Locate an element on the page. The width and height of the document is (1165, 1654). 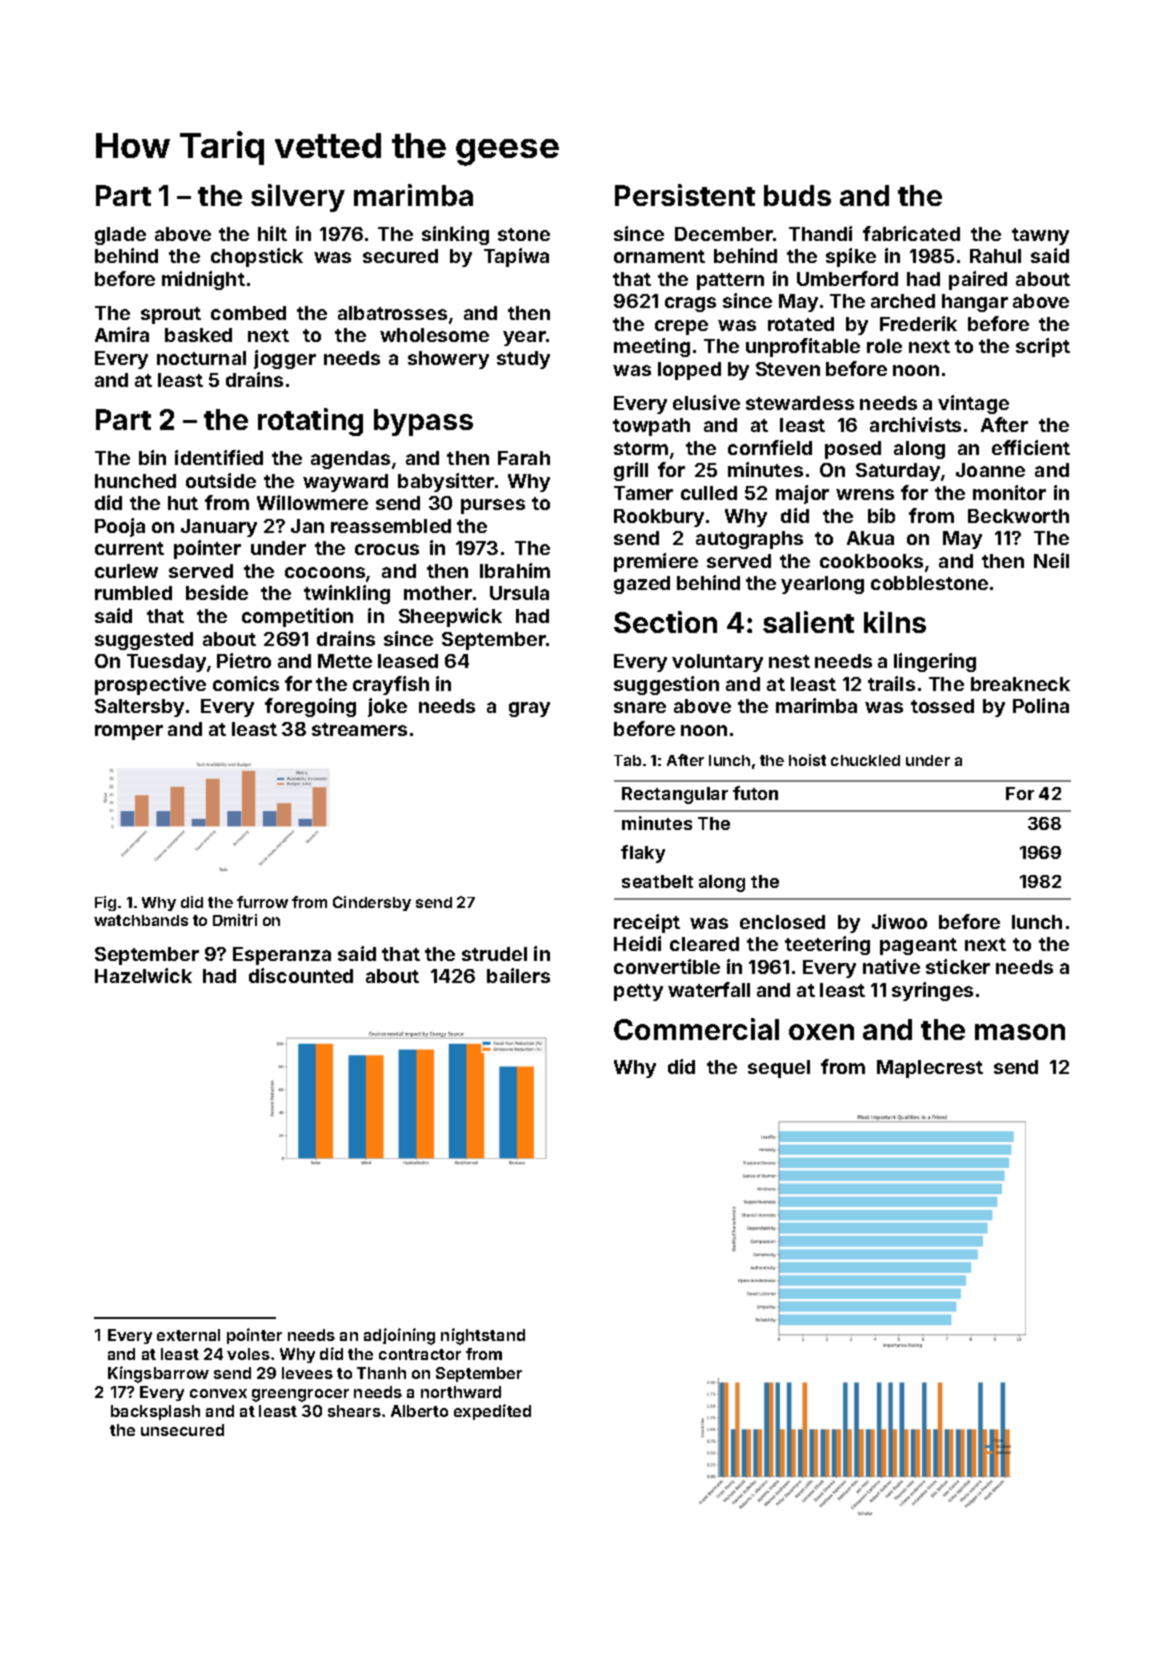
trails is located at coordinates (891, 683).
